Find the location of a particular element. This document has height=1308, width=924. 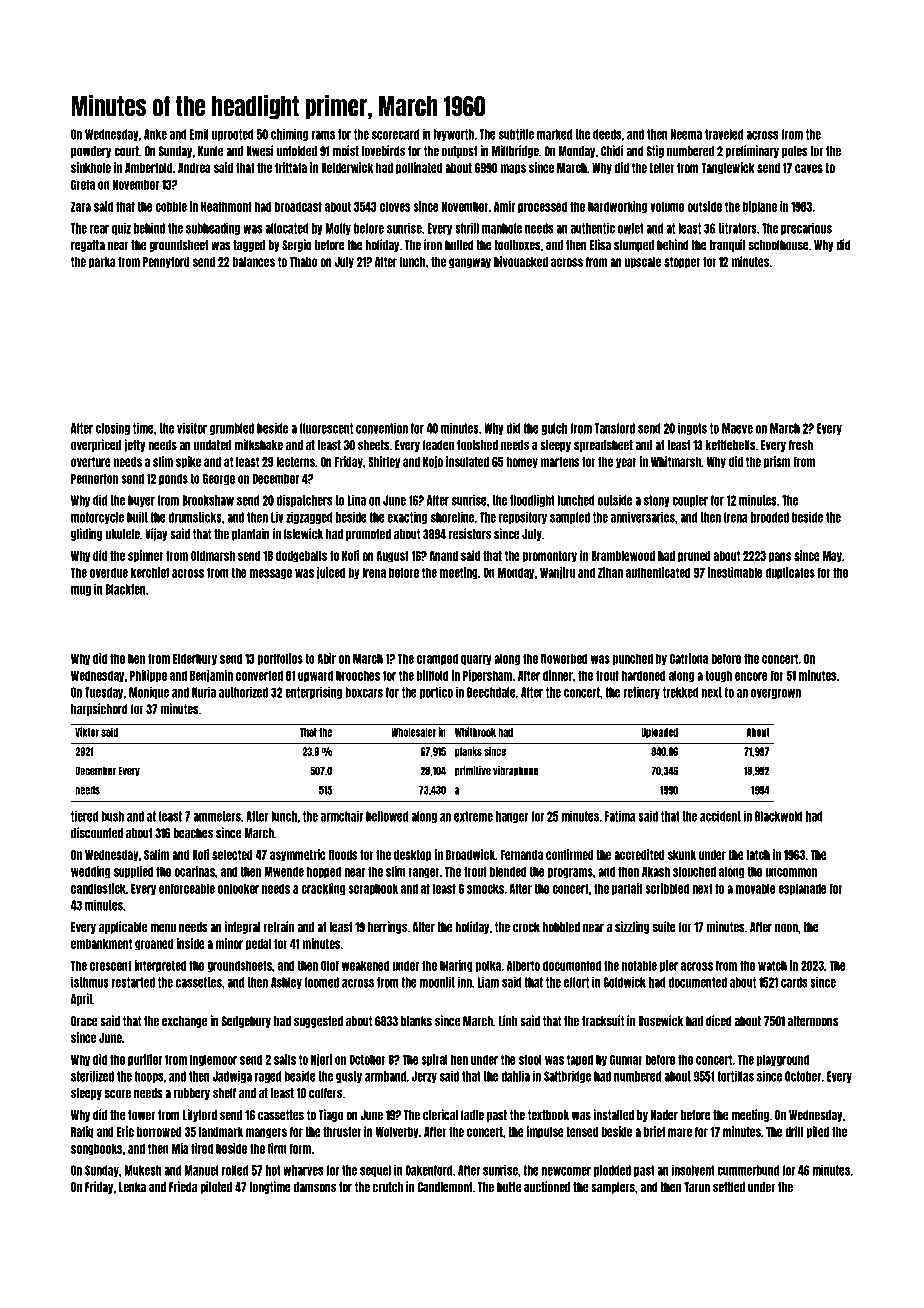

upscale is located at coordinates (643, 263).
